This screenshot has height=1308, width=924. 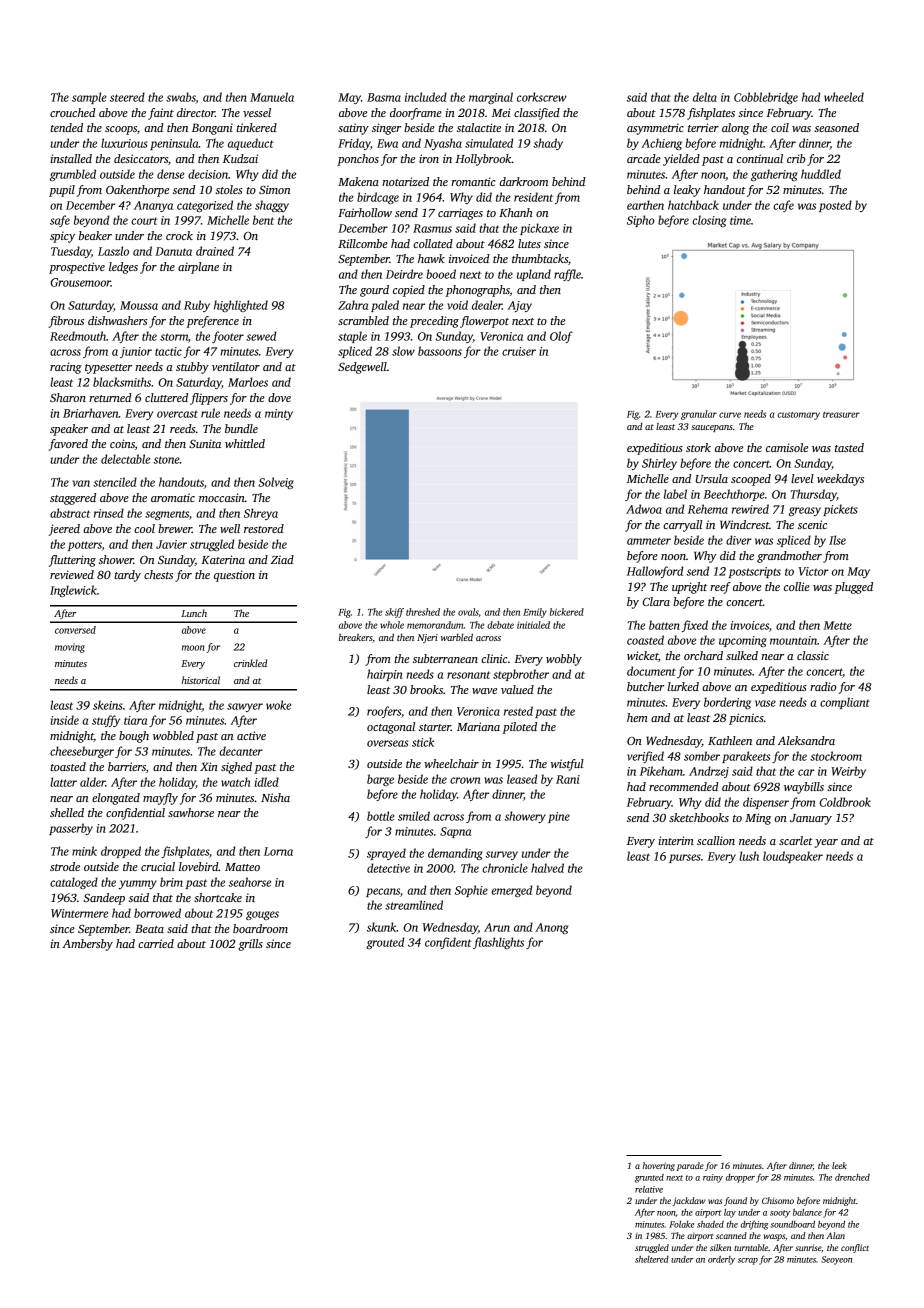 What do you see at coordinates (705, 97) in the screenshot?
I see `delta` at bounding box center [705, 97].
